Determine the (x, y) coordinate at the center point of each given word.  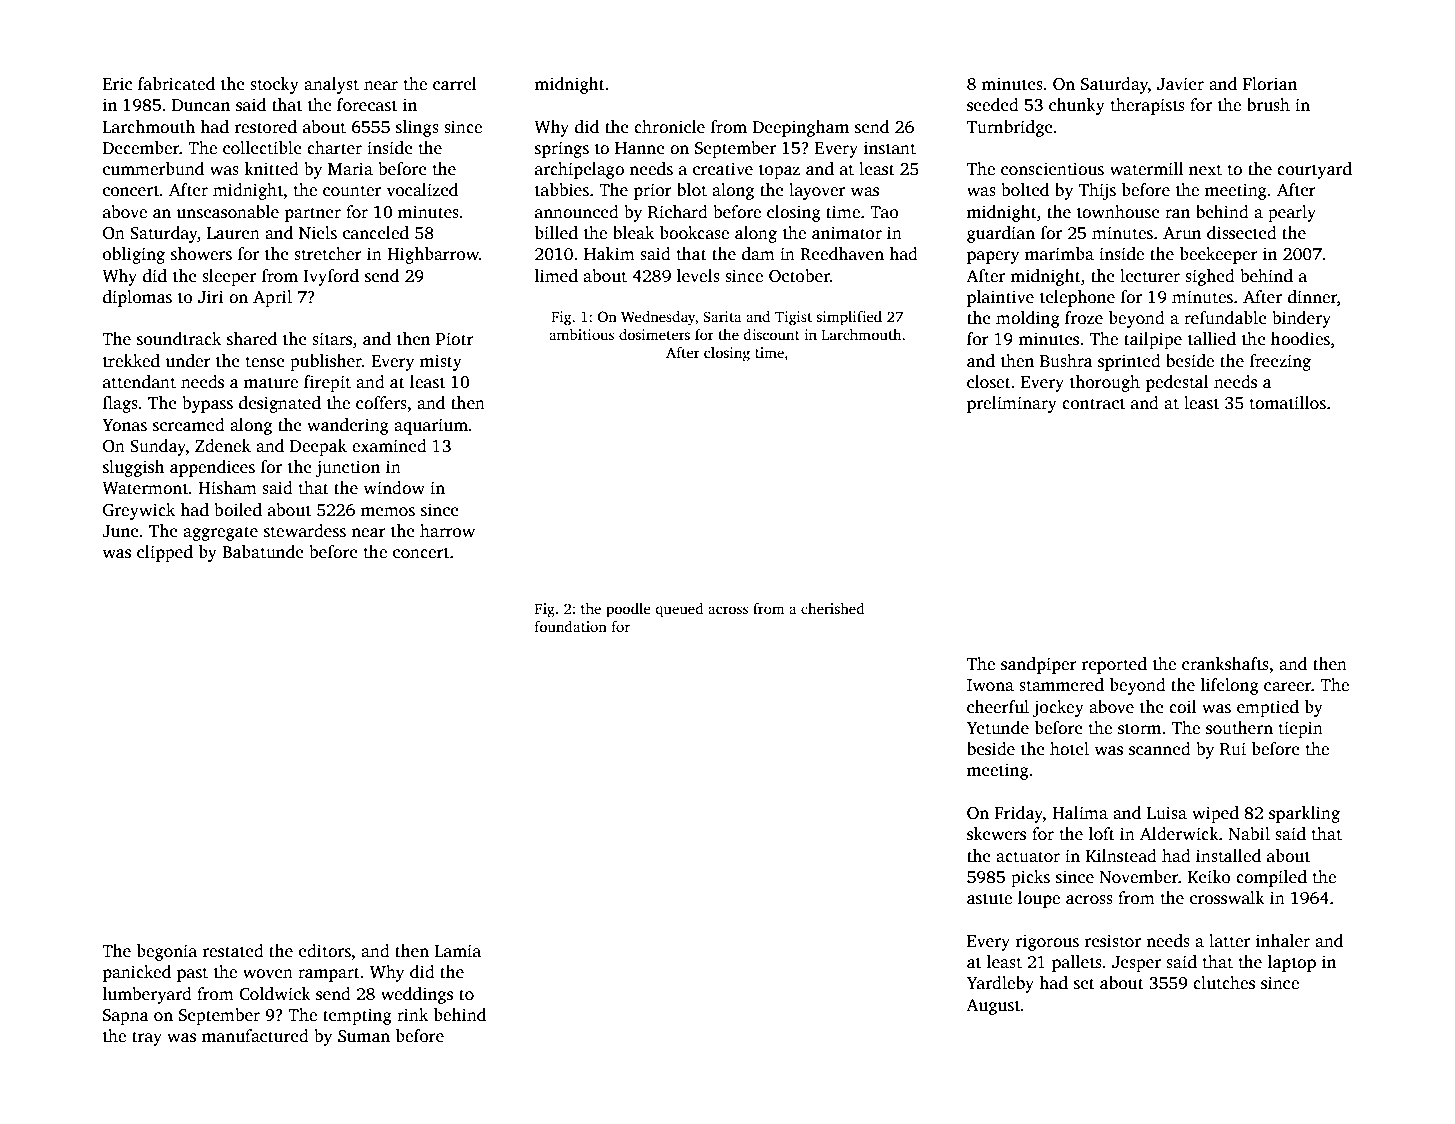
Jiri (211, 297)
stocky (274, 85)
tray (147, 1038)
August (993, 1007)
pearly (1292, 213)
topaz (779, 171)
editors (325, 951)
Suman (364, 1036)
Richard (678, 212)
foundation (571, 626)
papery (993, 257)
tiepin (1301, 729)
